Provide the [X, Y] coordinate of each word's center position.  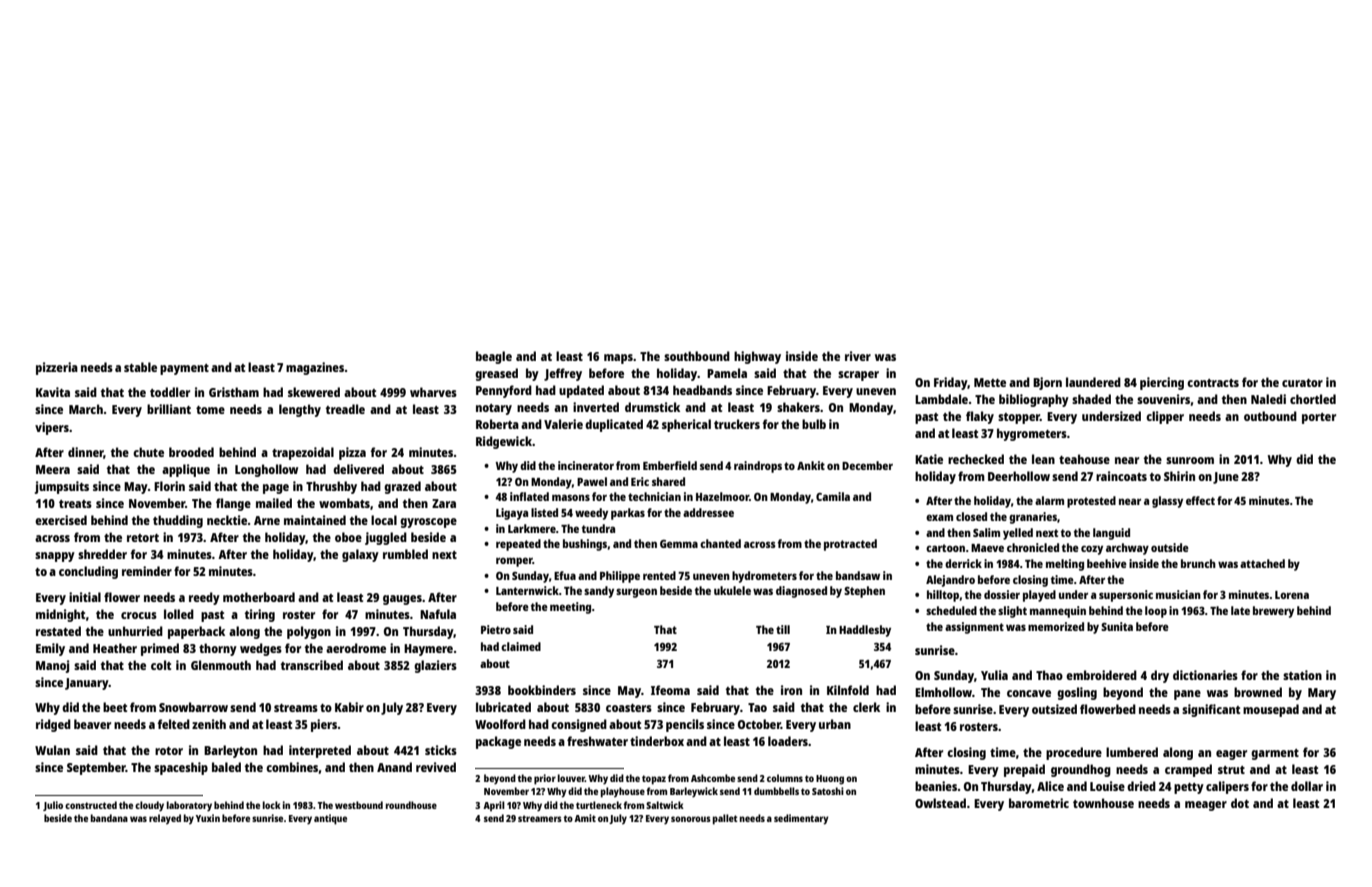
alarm [1049, 500]
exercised [61, 520]
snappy [55, 557]
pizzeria [57, 368]
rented [659, 575]
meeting [570, 608]
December [867, 465]
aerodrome [356, 648]
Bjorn [1047, 383]
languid [1111, 534]
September [96, 768]
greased [496, 374]
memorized [1056, 626]
